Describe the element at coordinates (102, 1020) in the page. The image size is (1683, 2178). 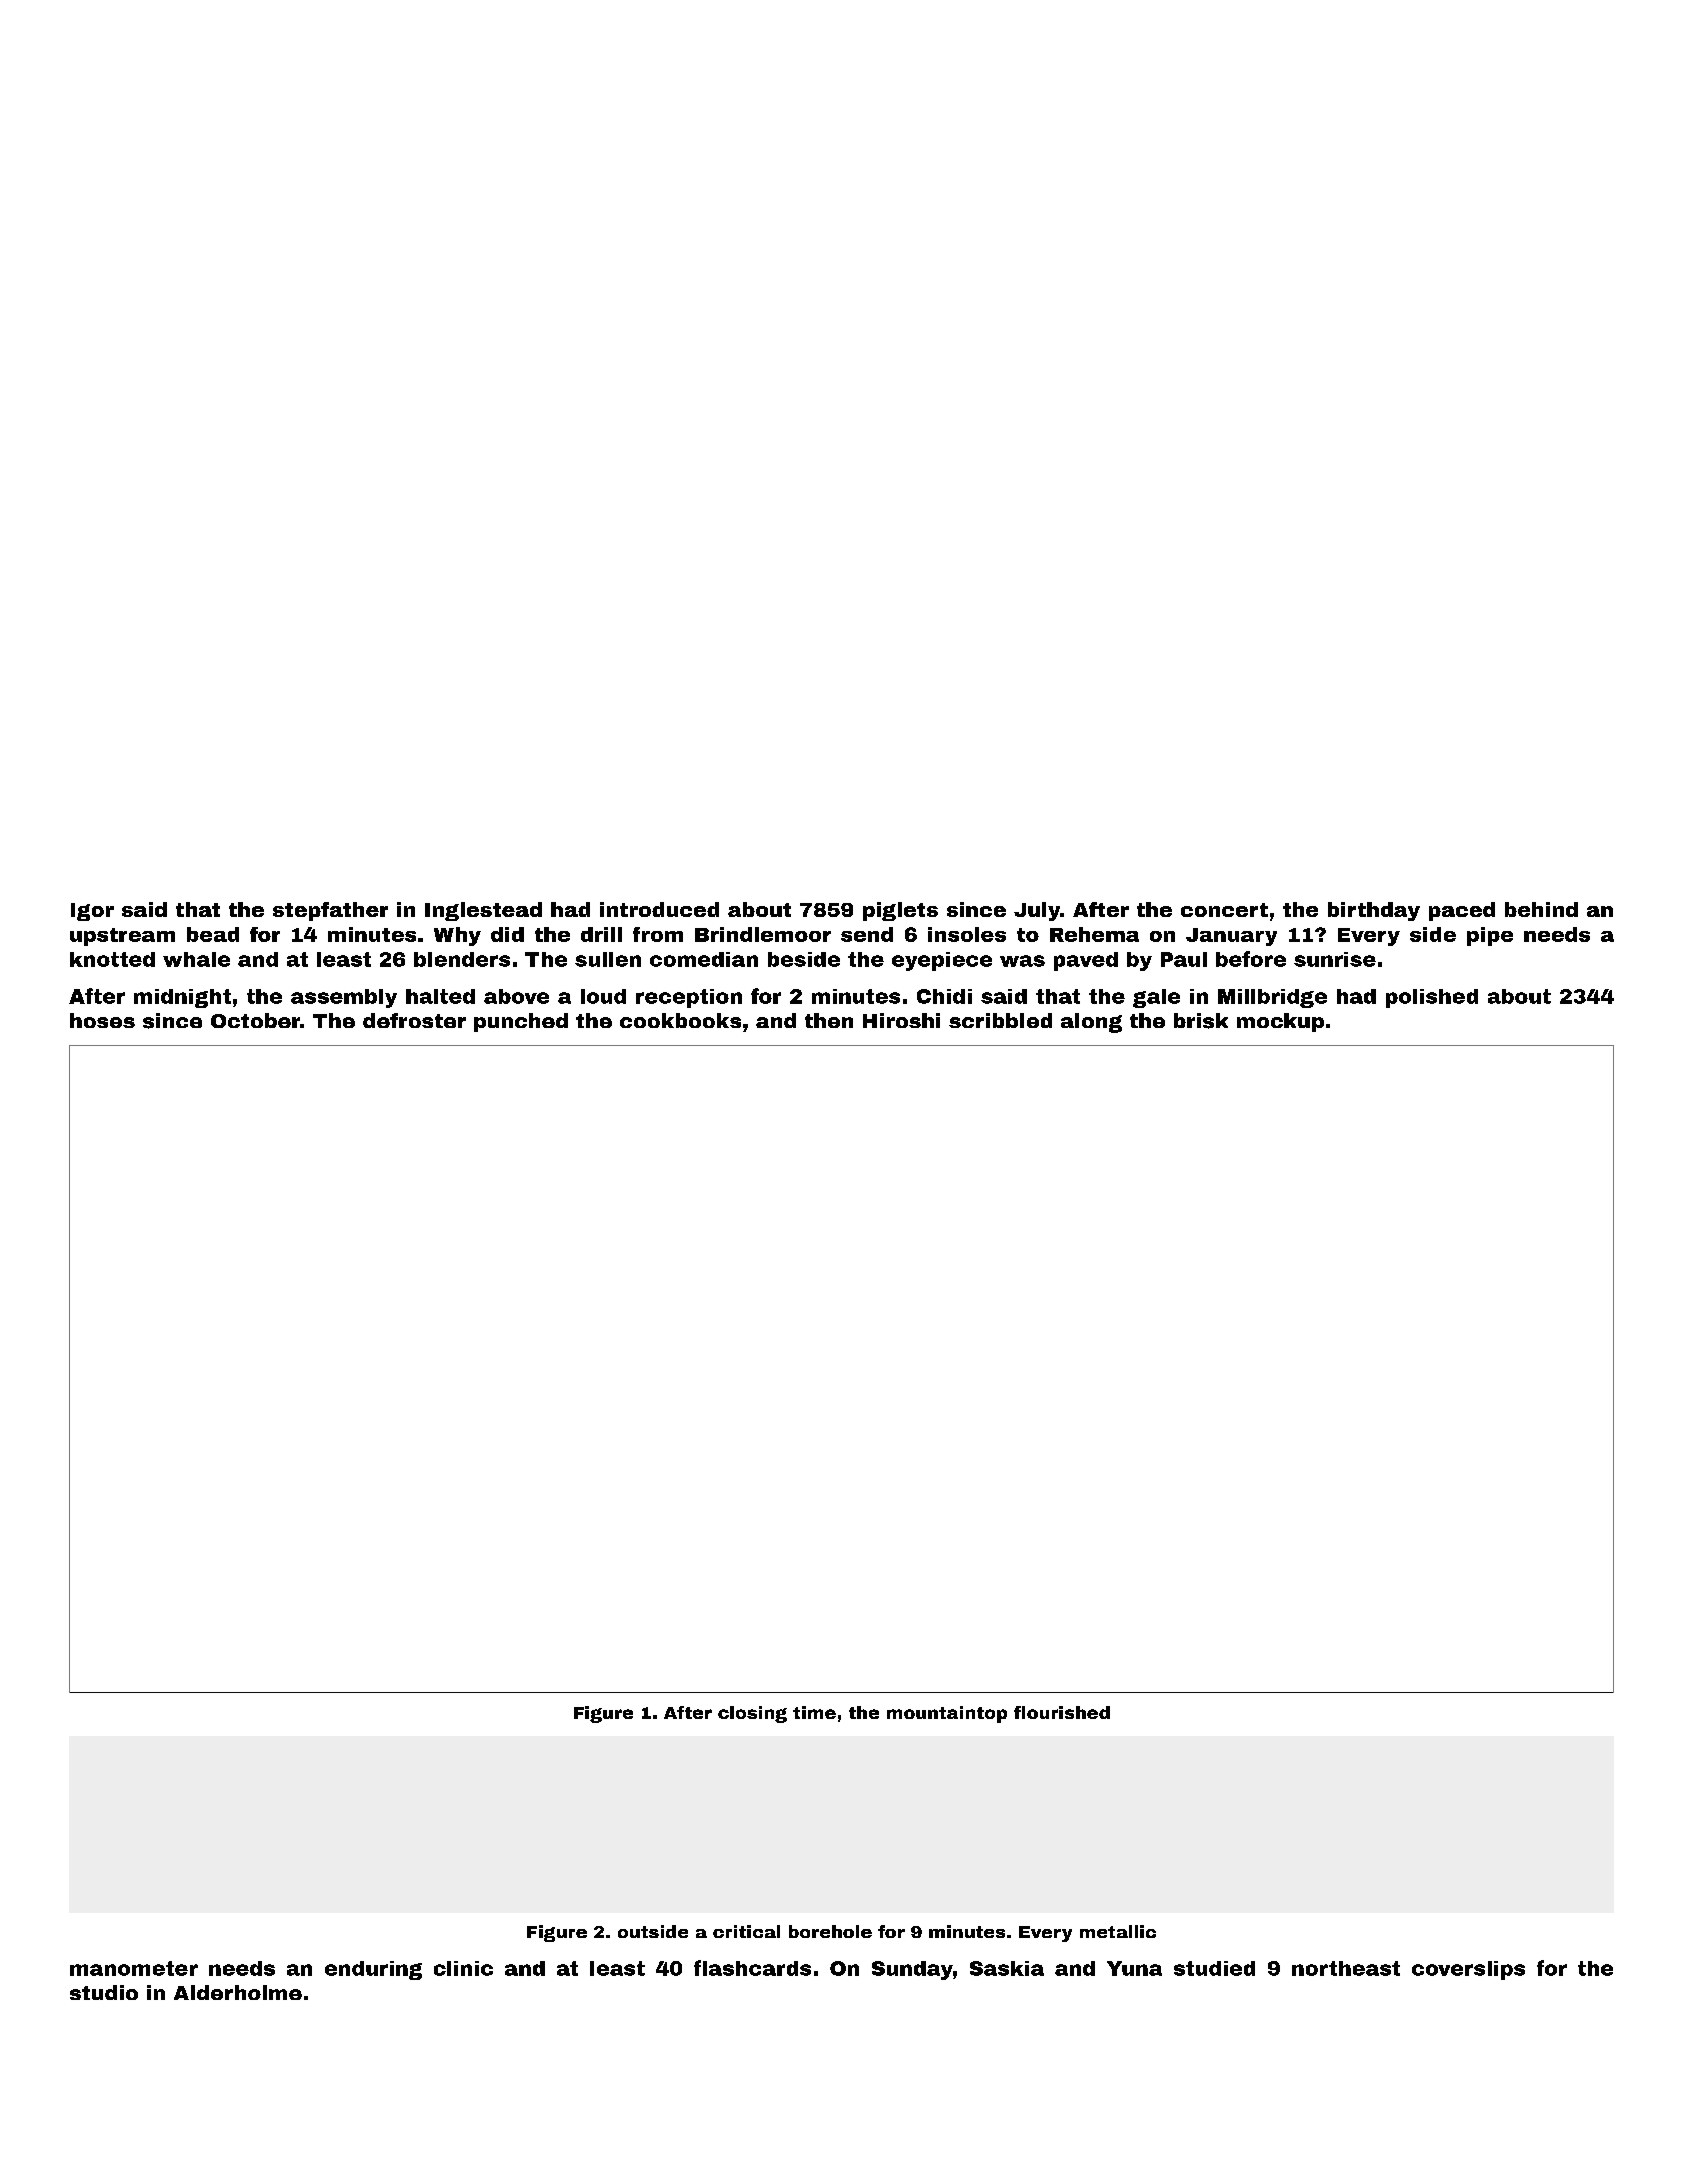
I see `hoses` at that location.
